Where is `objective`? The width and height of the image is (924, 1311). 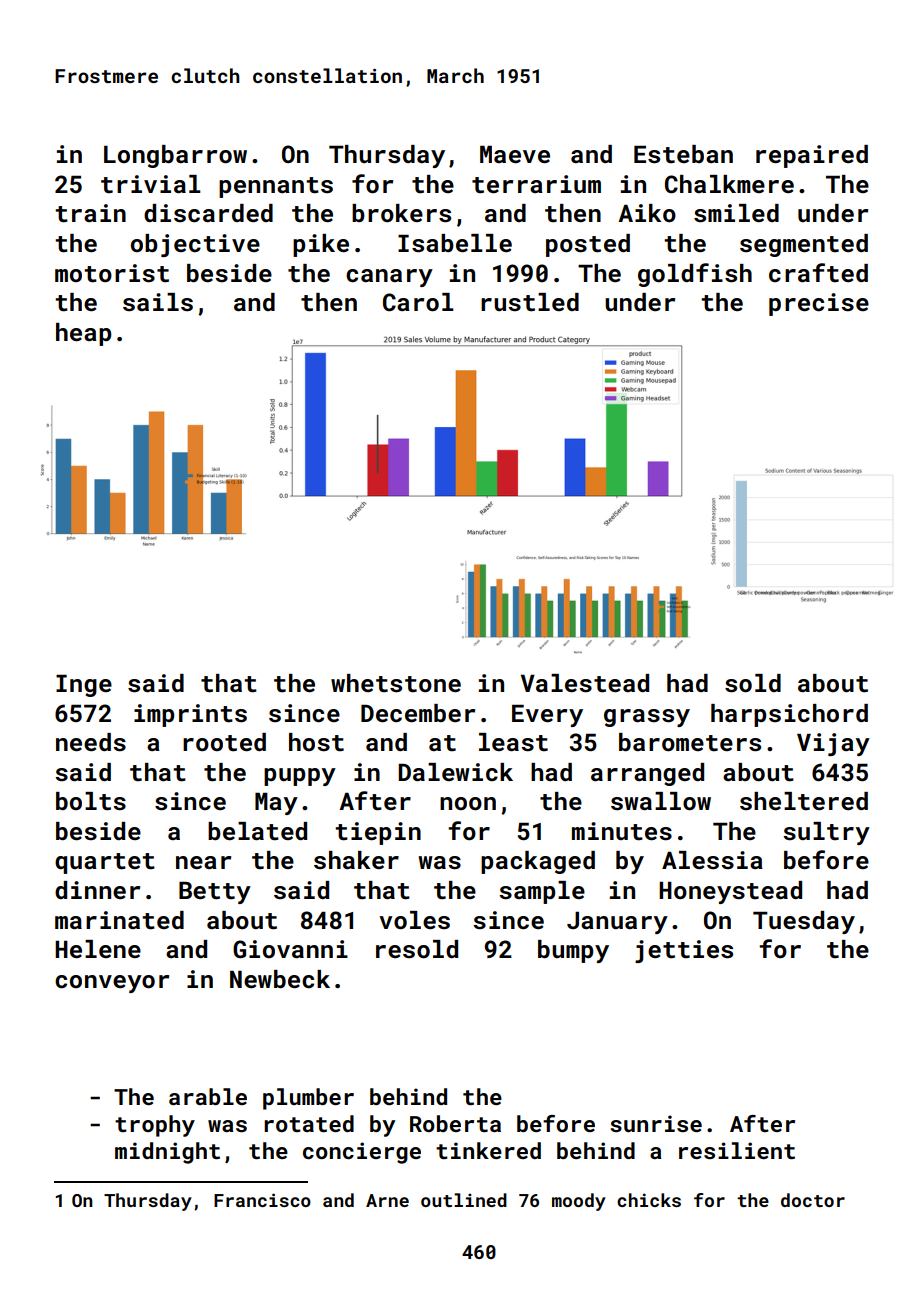 objective is located at coordinates (195, 245).
